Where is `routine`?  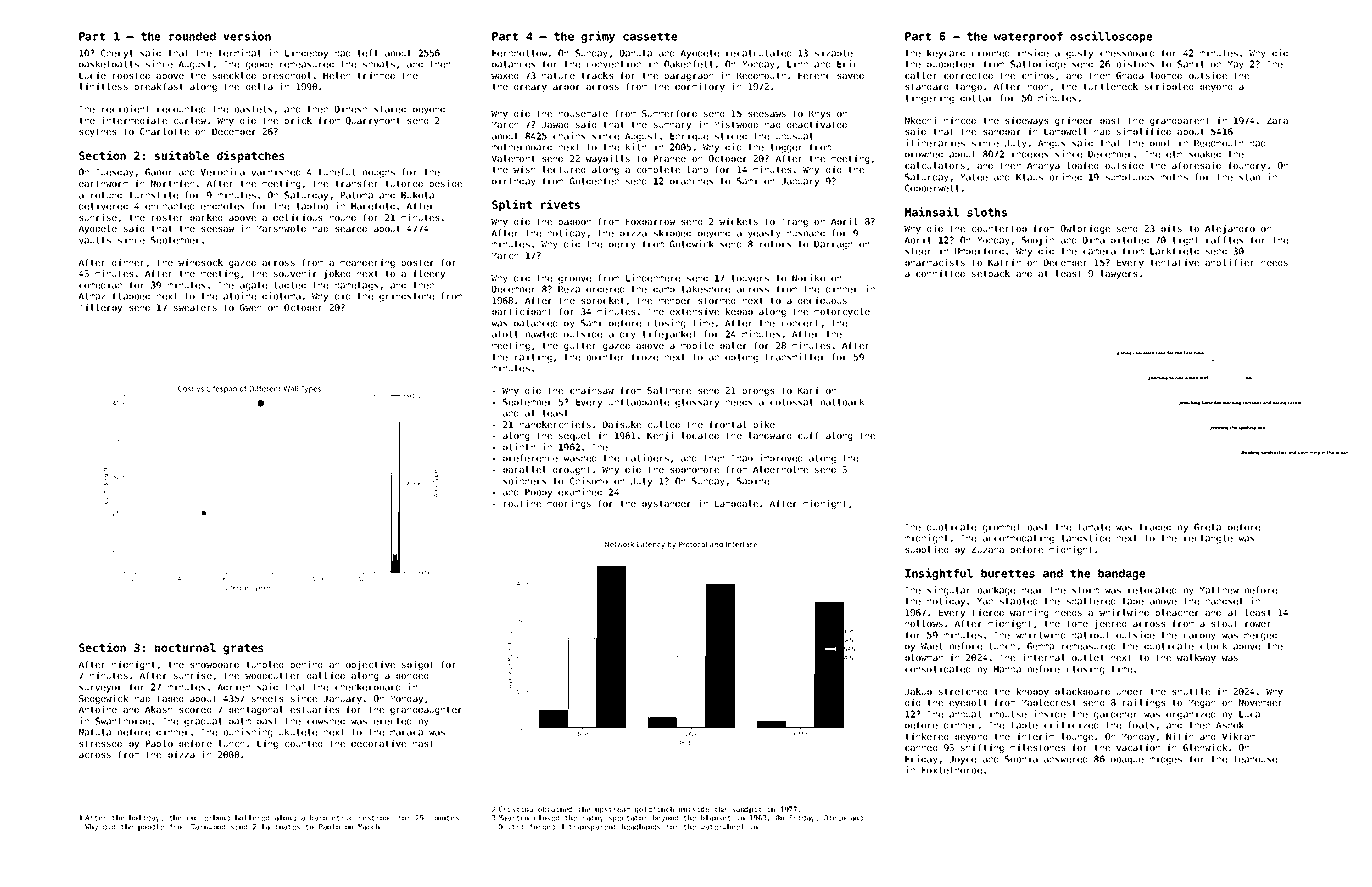
routine is located at coordinates (522, 503).
